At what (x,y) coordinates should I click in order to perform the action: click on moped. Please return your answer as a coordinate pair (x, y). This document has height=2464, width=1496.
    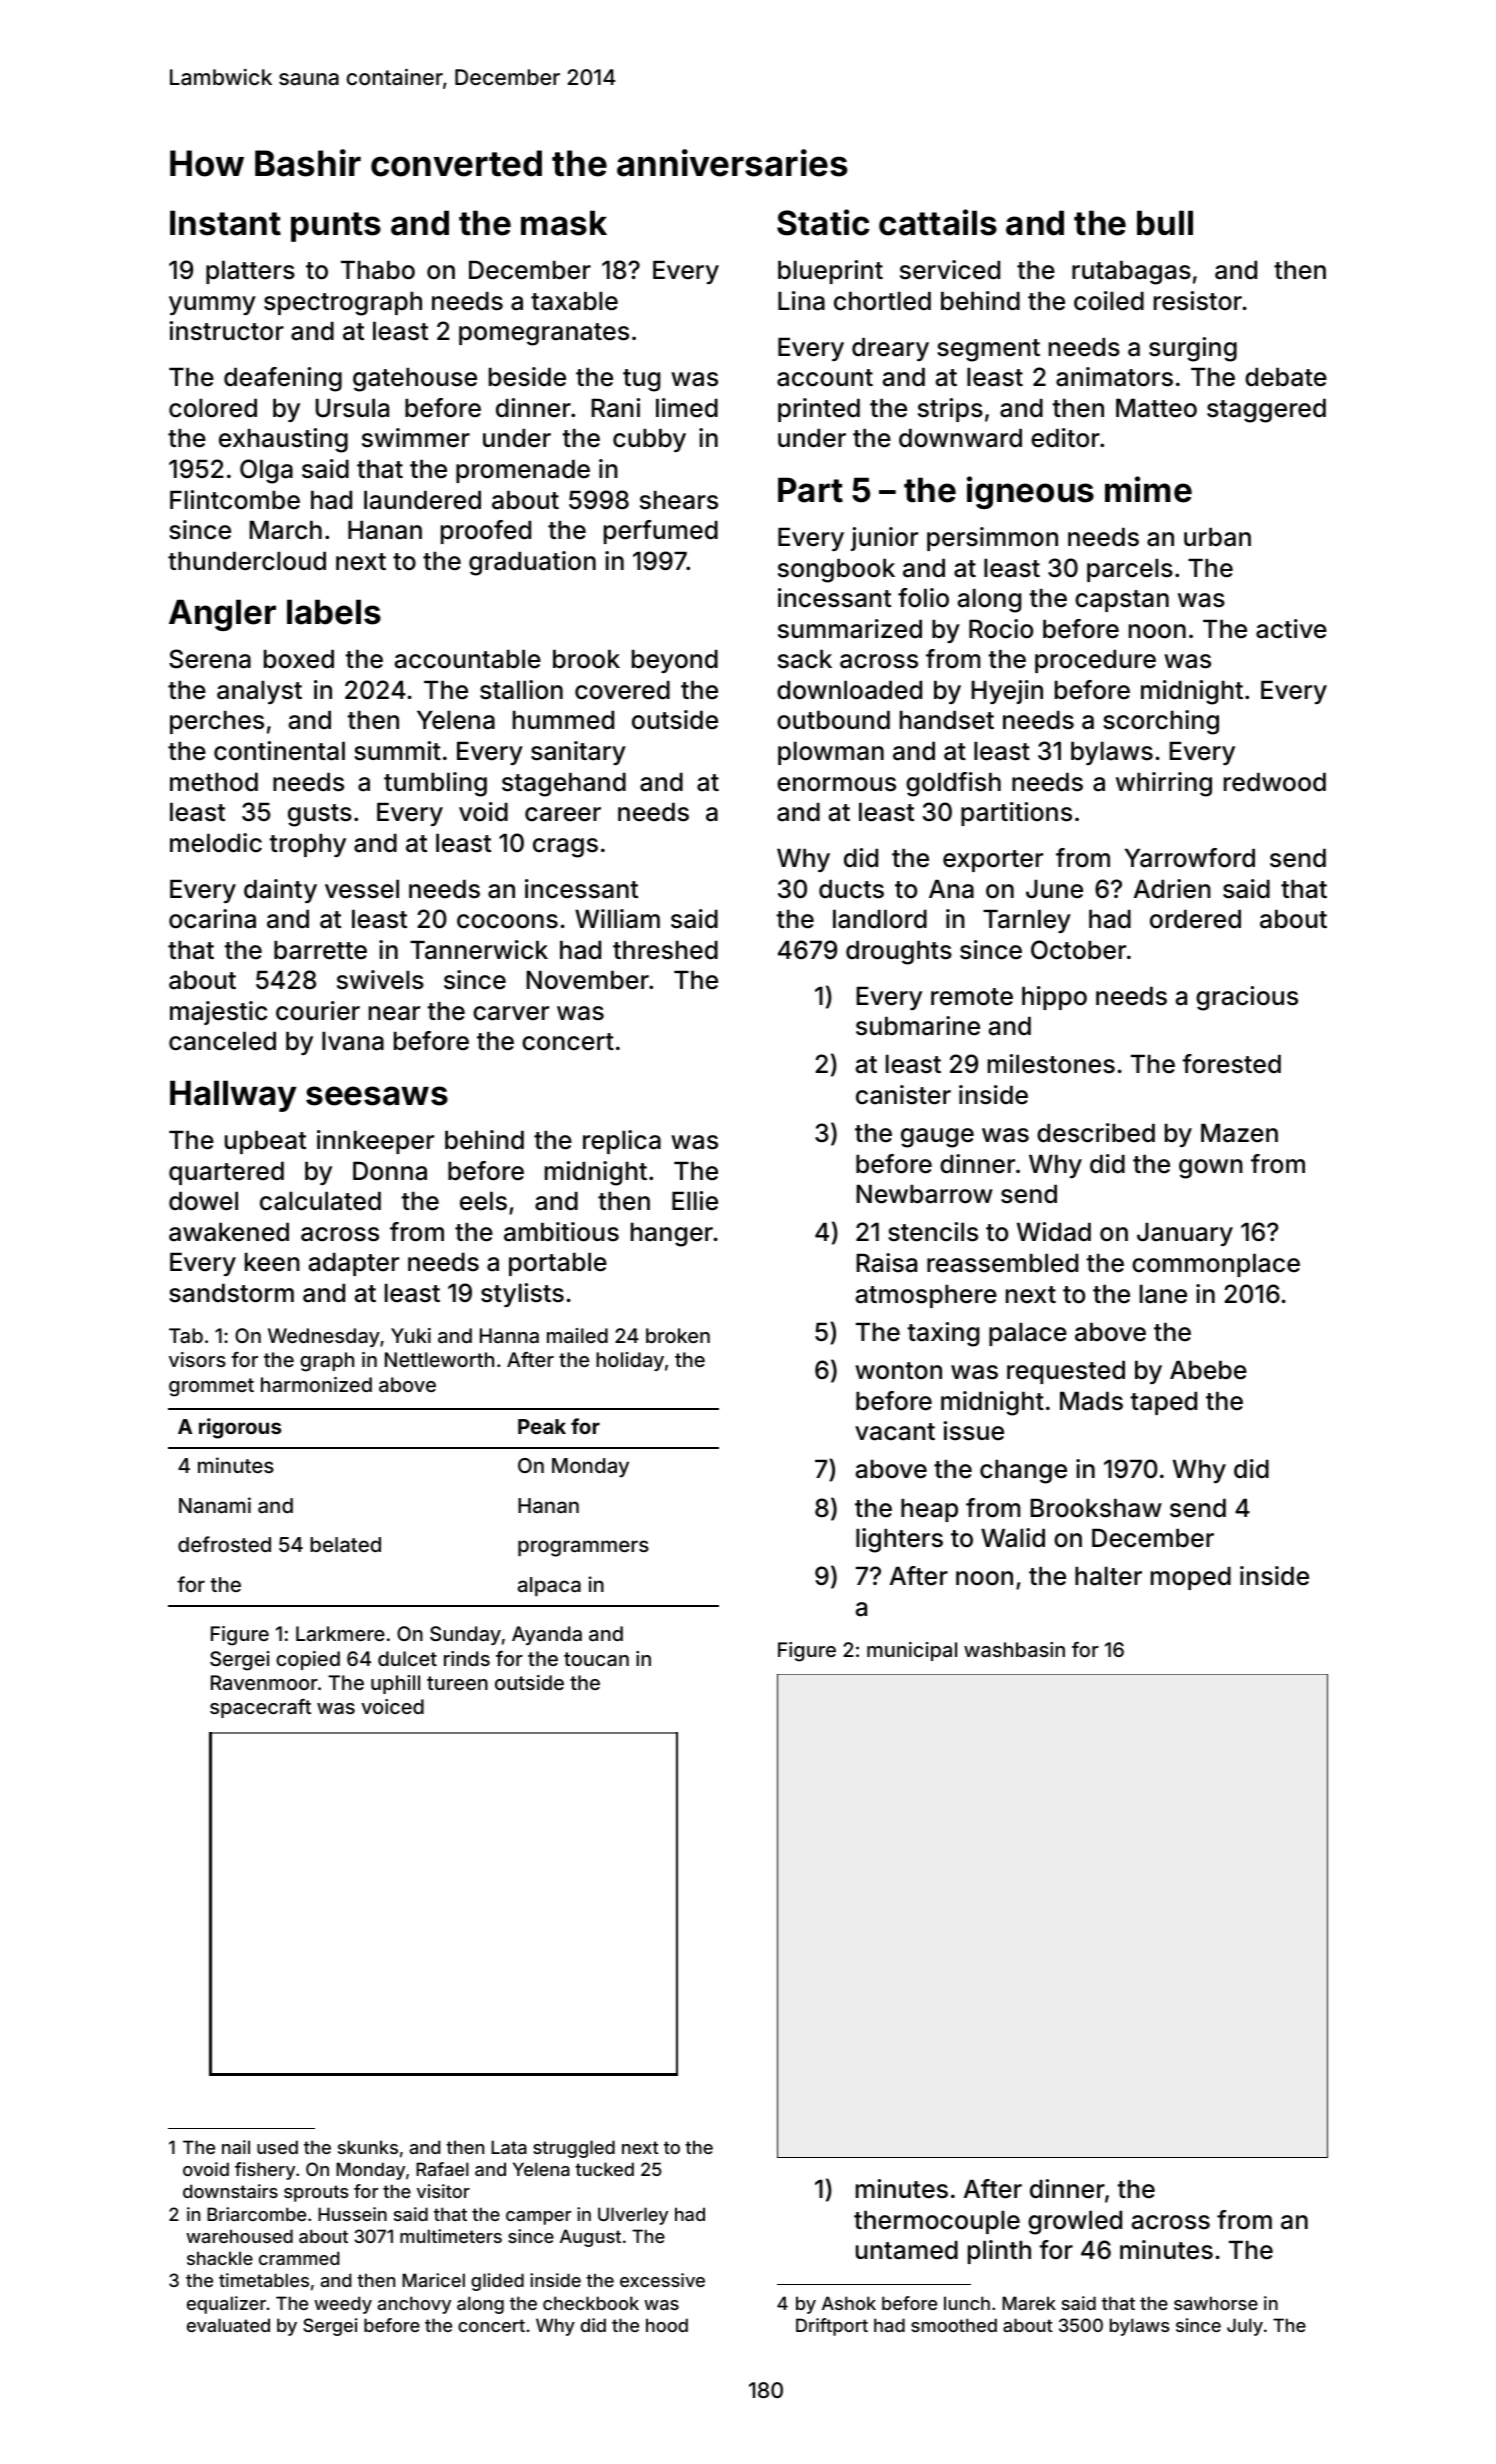
    Looking at the image, I should click on (1191, 1578).
